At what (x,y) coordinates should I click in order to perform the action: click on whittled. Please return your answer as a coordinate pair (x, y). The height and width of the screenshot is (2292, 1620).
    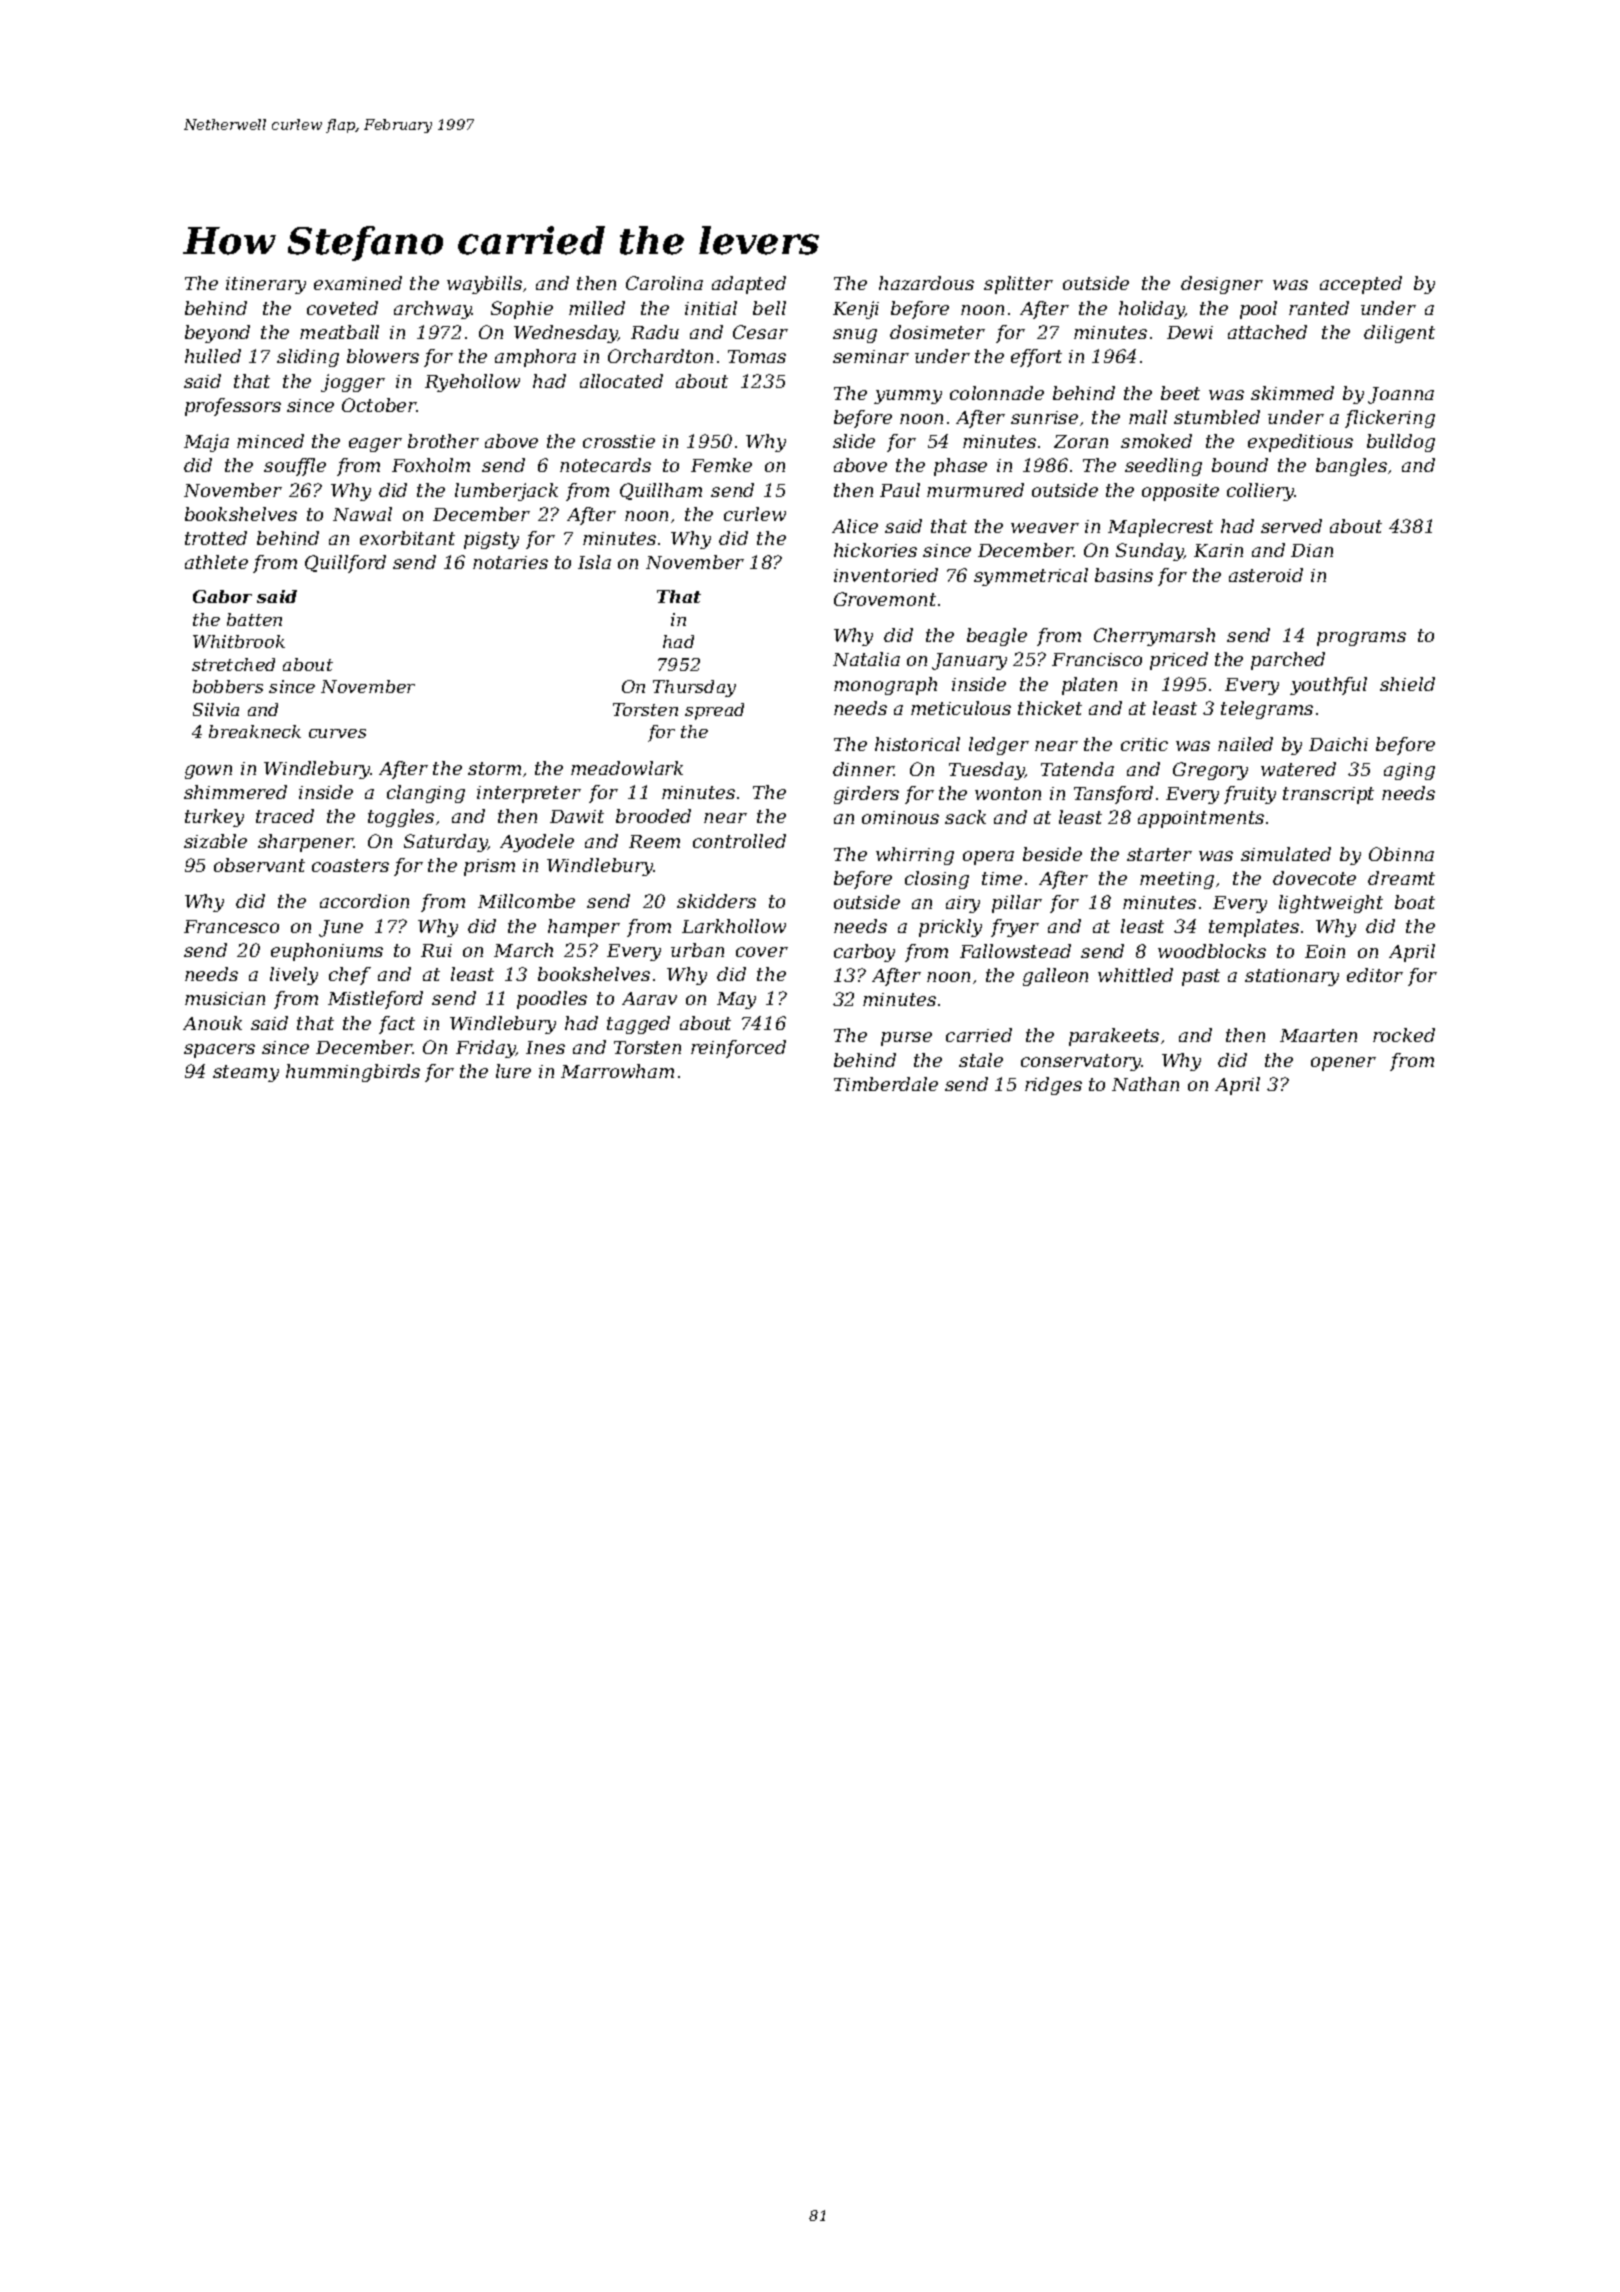
    Looking at the image, I should click on (1135, 975).
